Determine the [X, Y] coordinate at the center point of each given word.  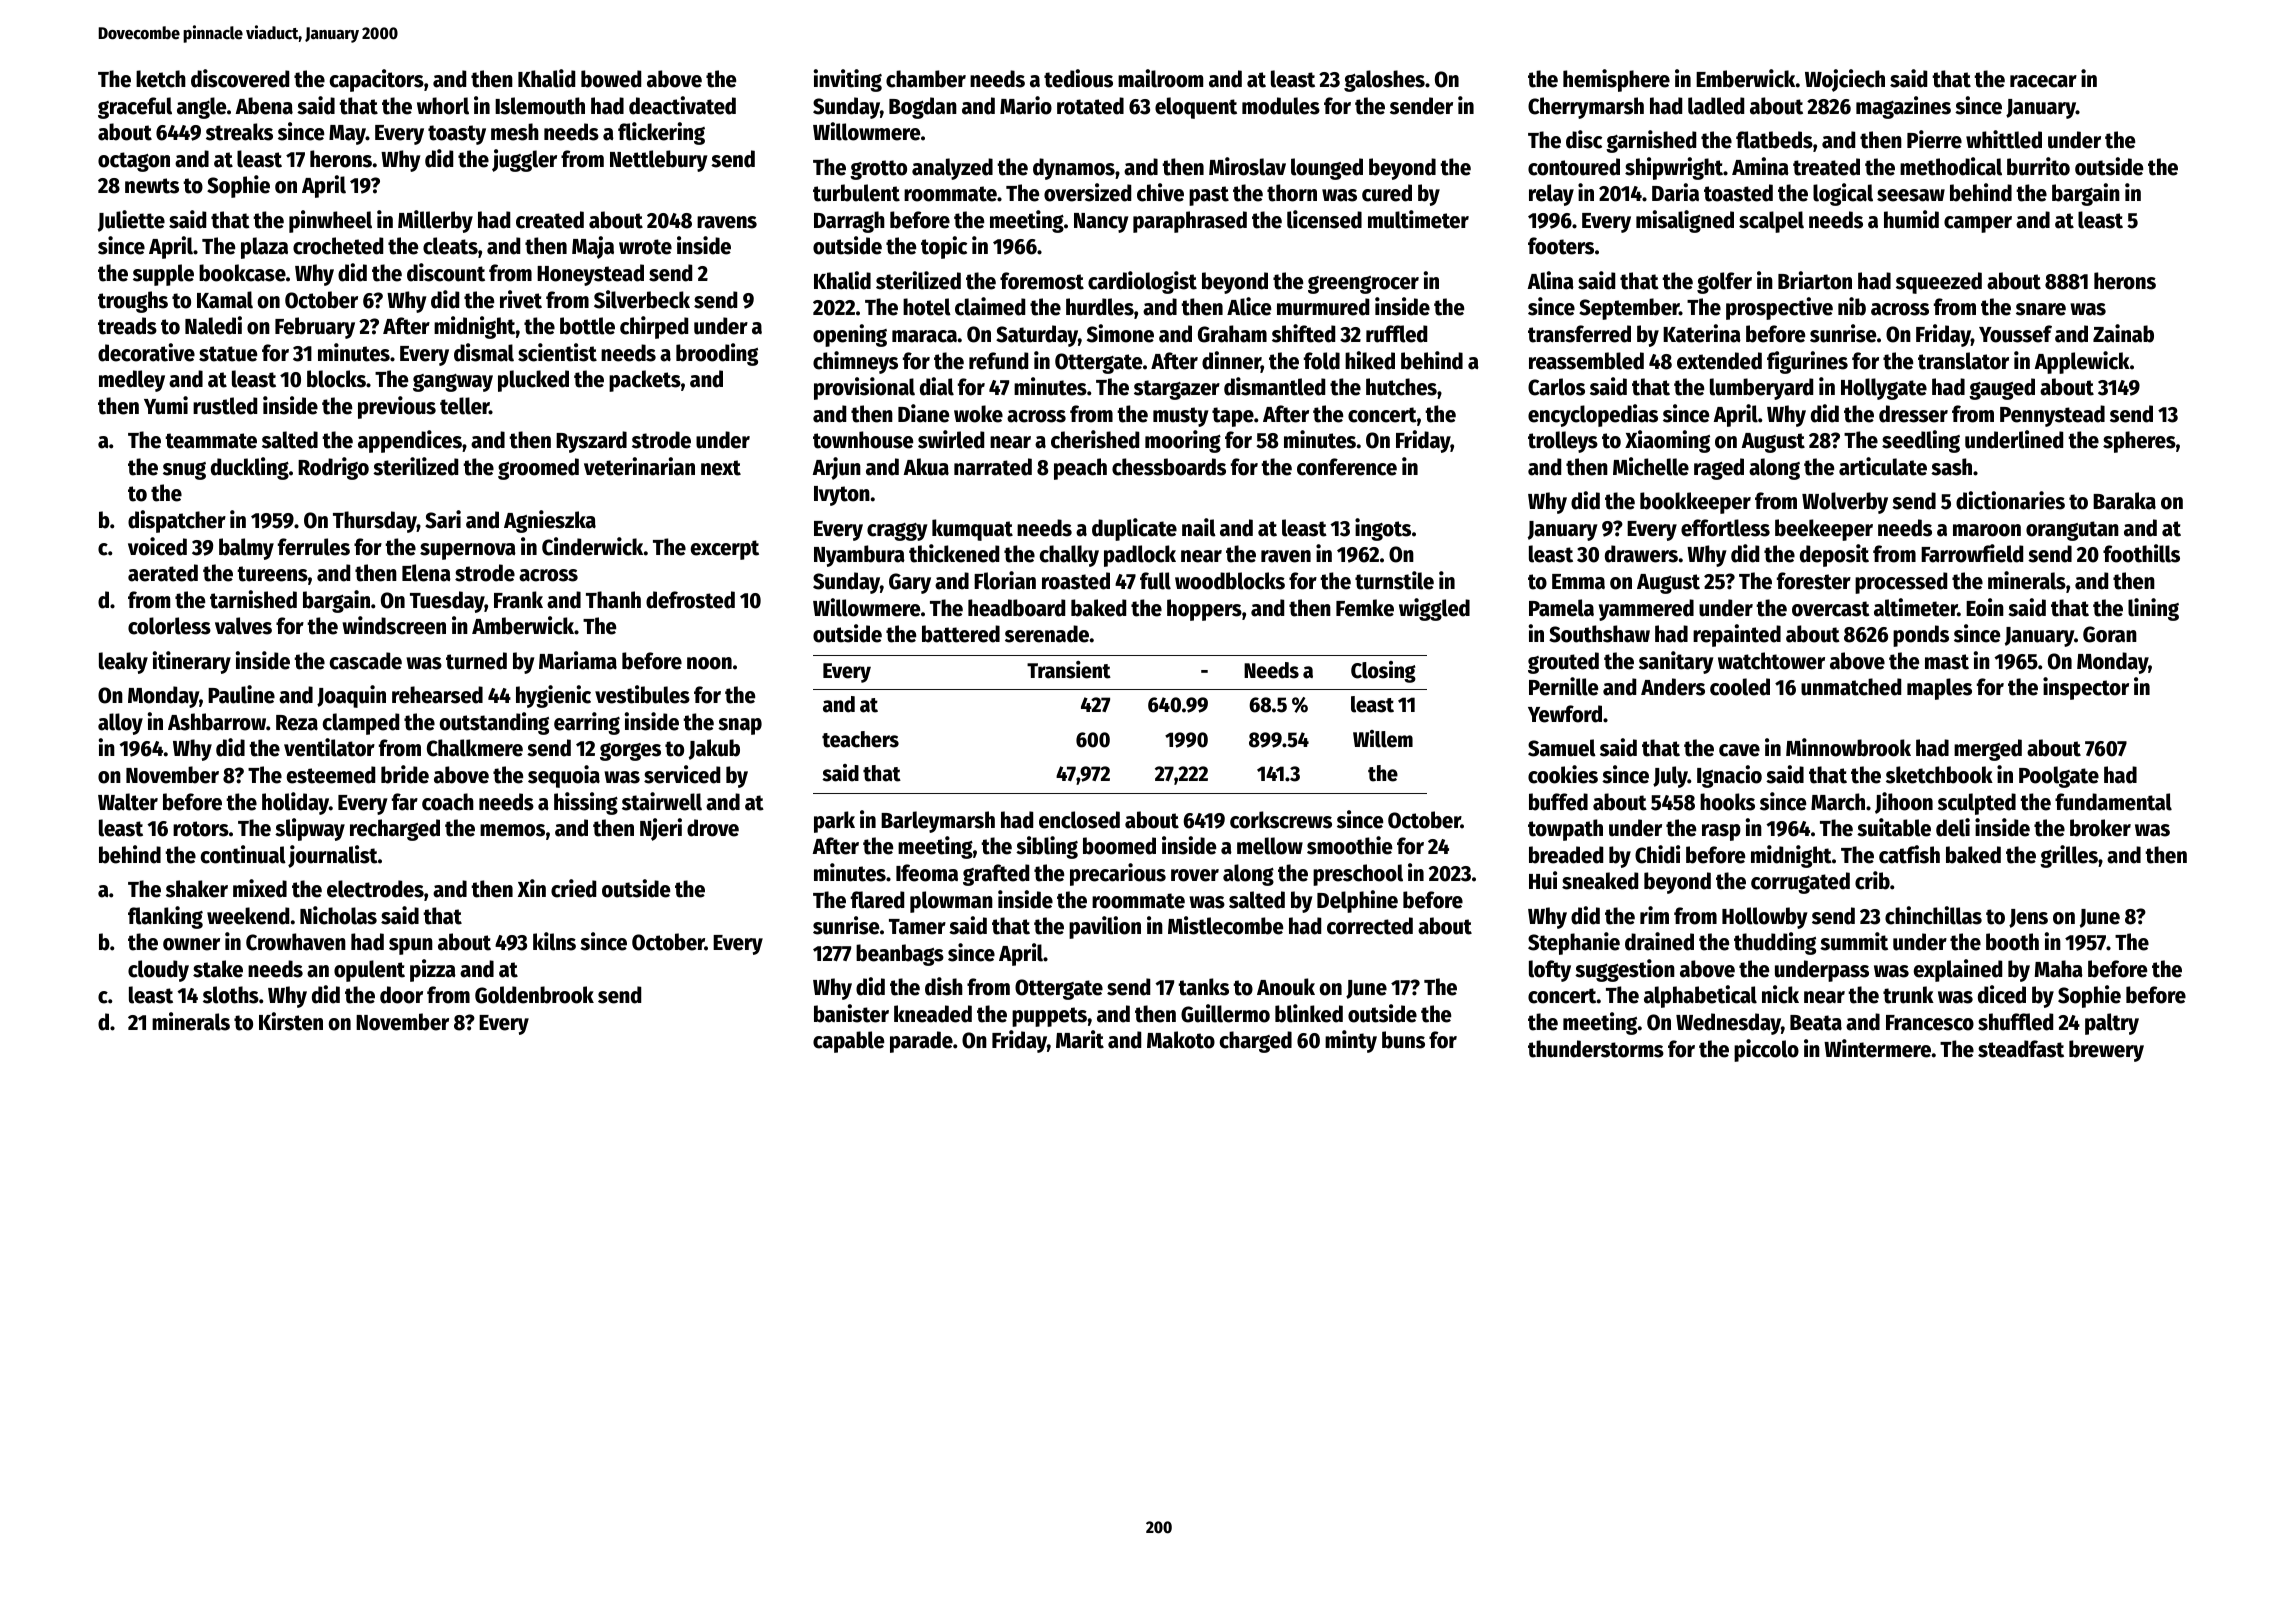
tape [1233, 417]
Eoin [1985, 607]
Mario [1026, 105]
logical [1843, 194]
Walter [128, 802]
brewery [2106, 1051]
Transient [1069, 670]
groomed [538, 469]
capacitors [377, 80]
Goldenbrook [534, 995]
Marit [1080, 1039]
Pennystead [2052, 416]
